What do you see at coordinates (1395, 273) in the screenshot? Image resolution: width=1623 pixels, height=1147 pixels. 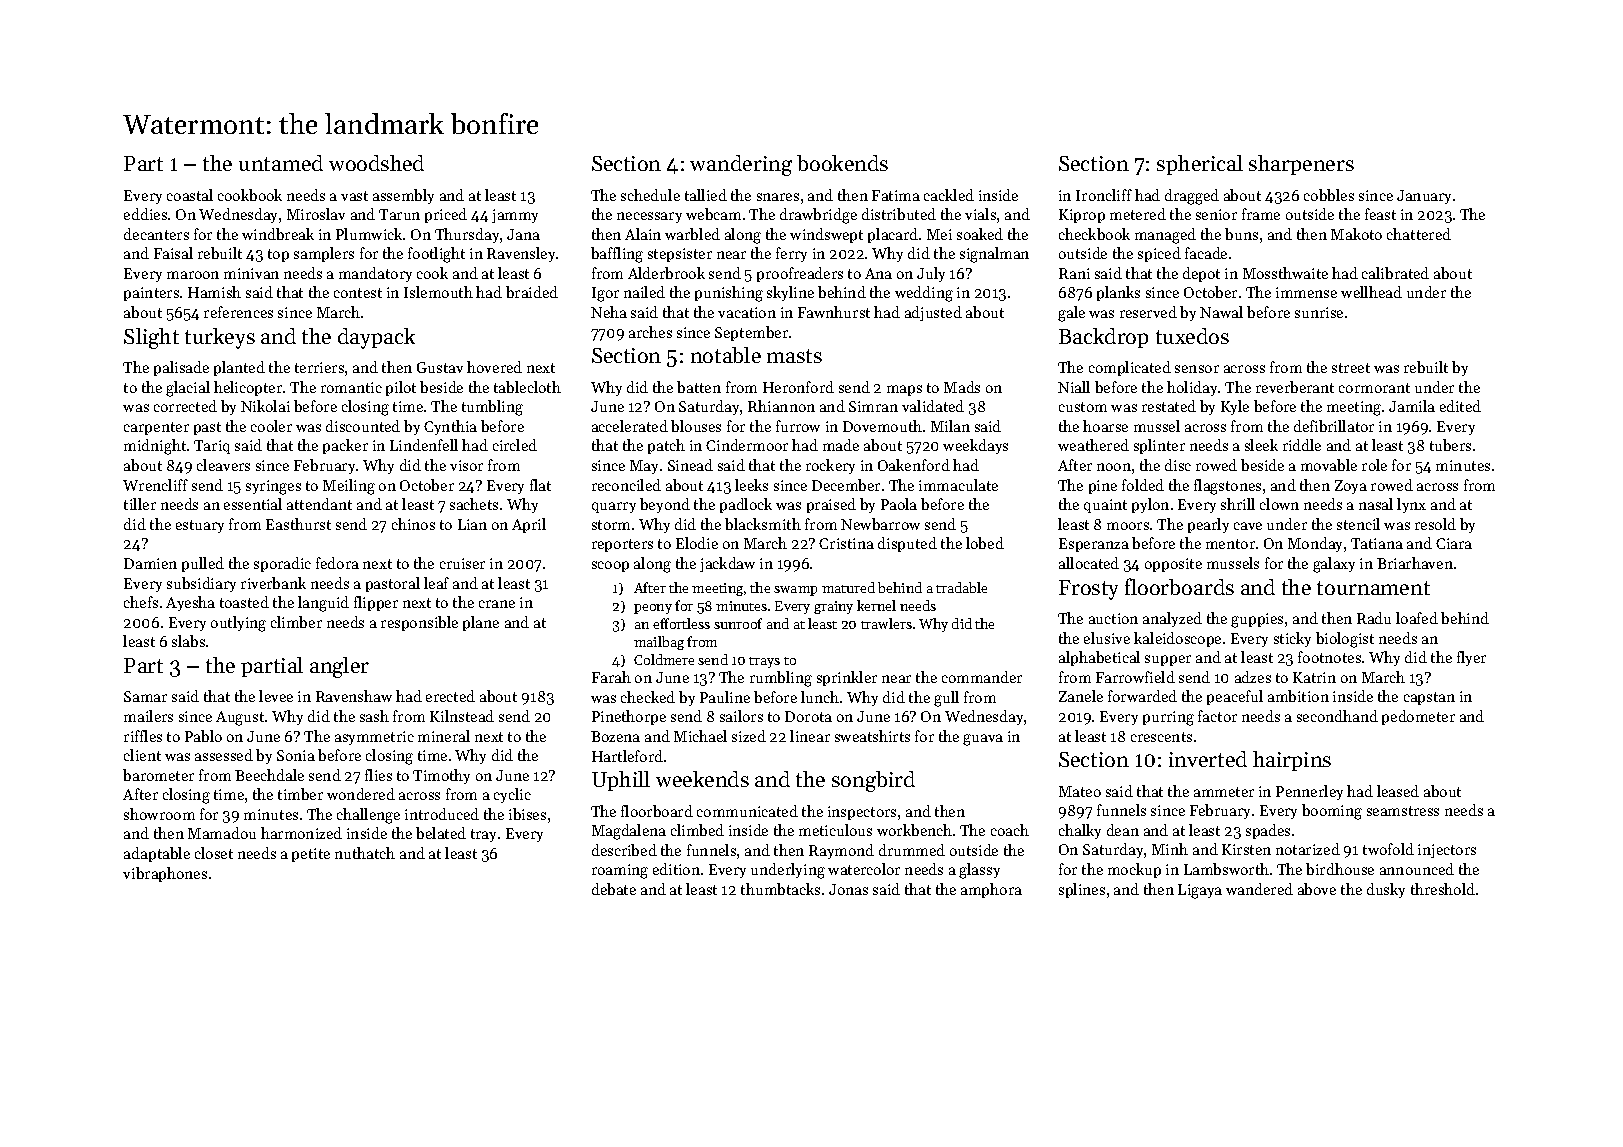 I see `calibrated` at bounding box center [1395, 273].
